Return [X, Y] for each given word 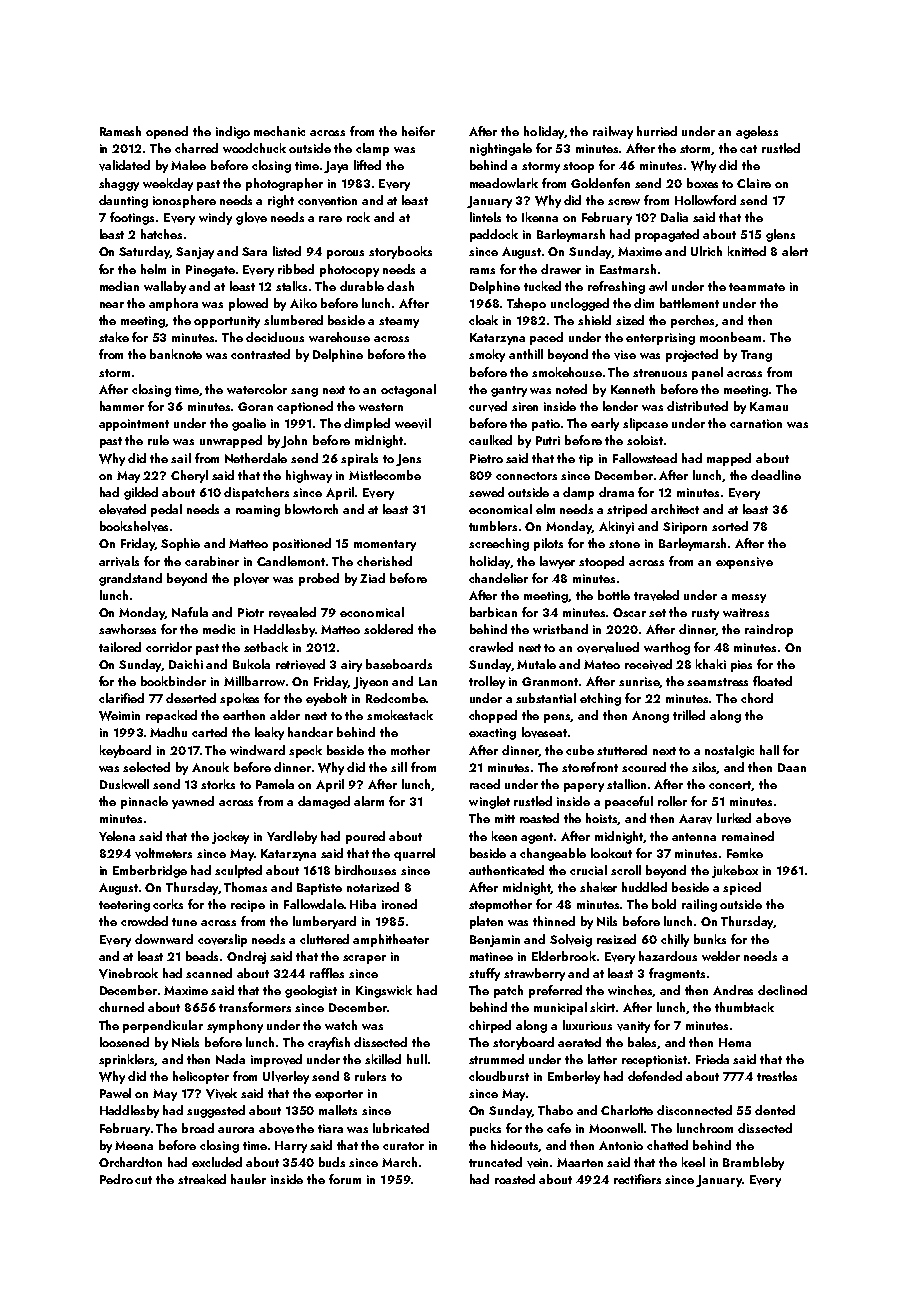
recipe [248, 906]
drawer [561, 269]
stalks [291, 286]
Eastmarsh [628, 269]
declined [782, 990]
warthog [667, 648]
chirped [490, 1026]
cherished [384, 561]
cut [143, 1180]
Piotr [251, 612]
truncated [495, 1162]
